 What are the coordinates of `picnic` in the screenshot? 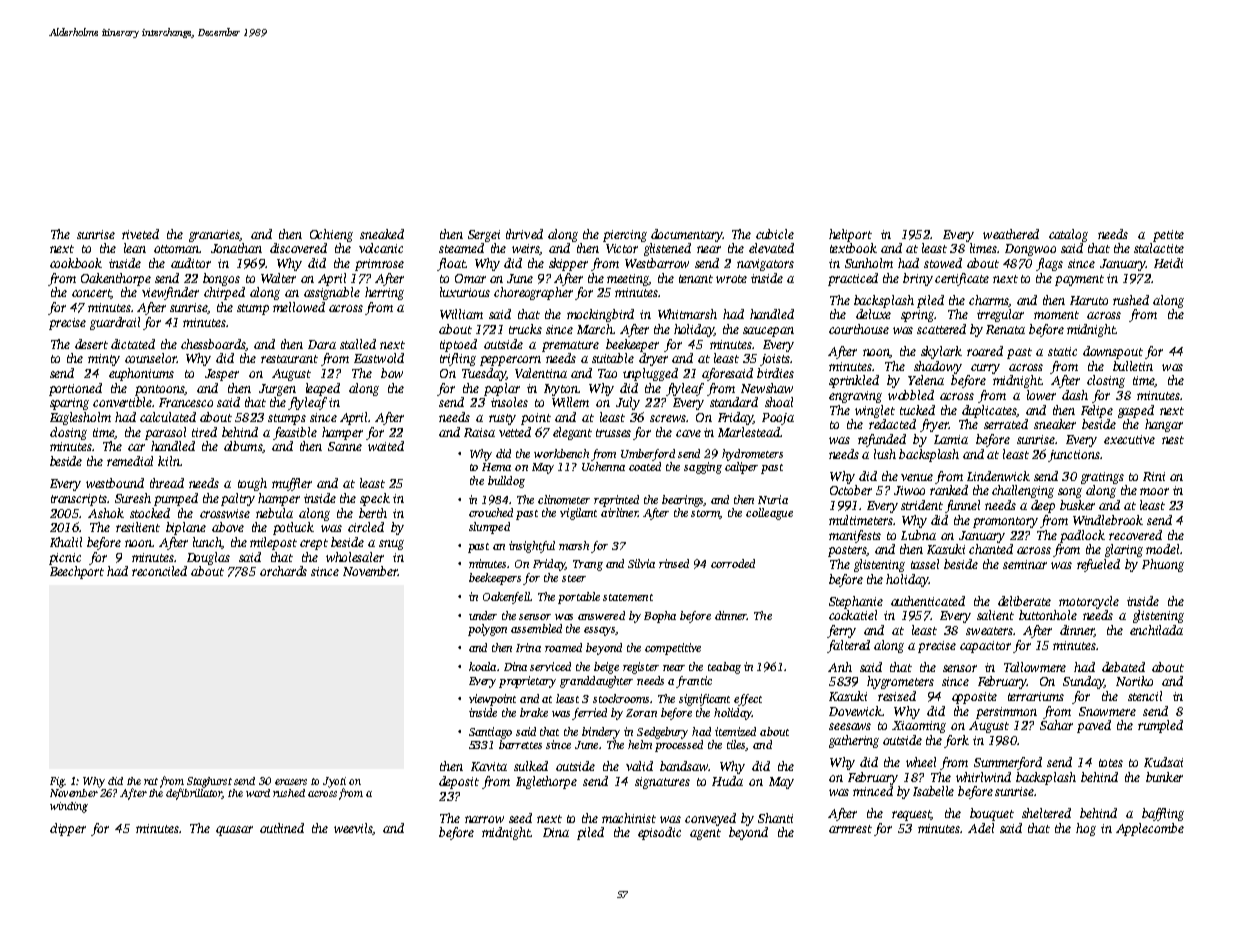 It's located at (65, 559).
